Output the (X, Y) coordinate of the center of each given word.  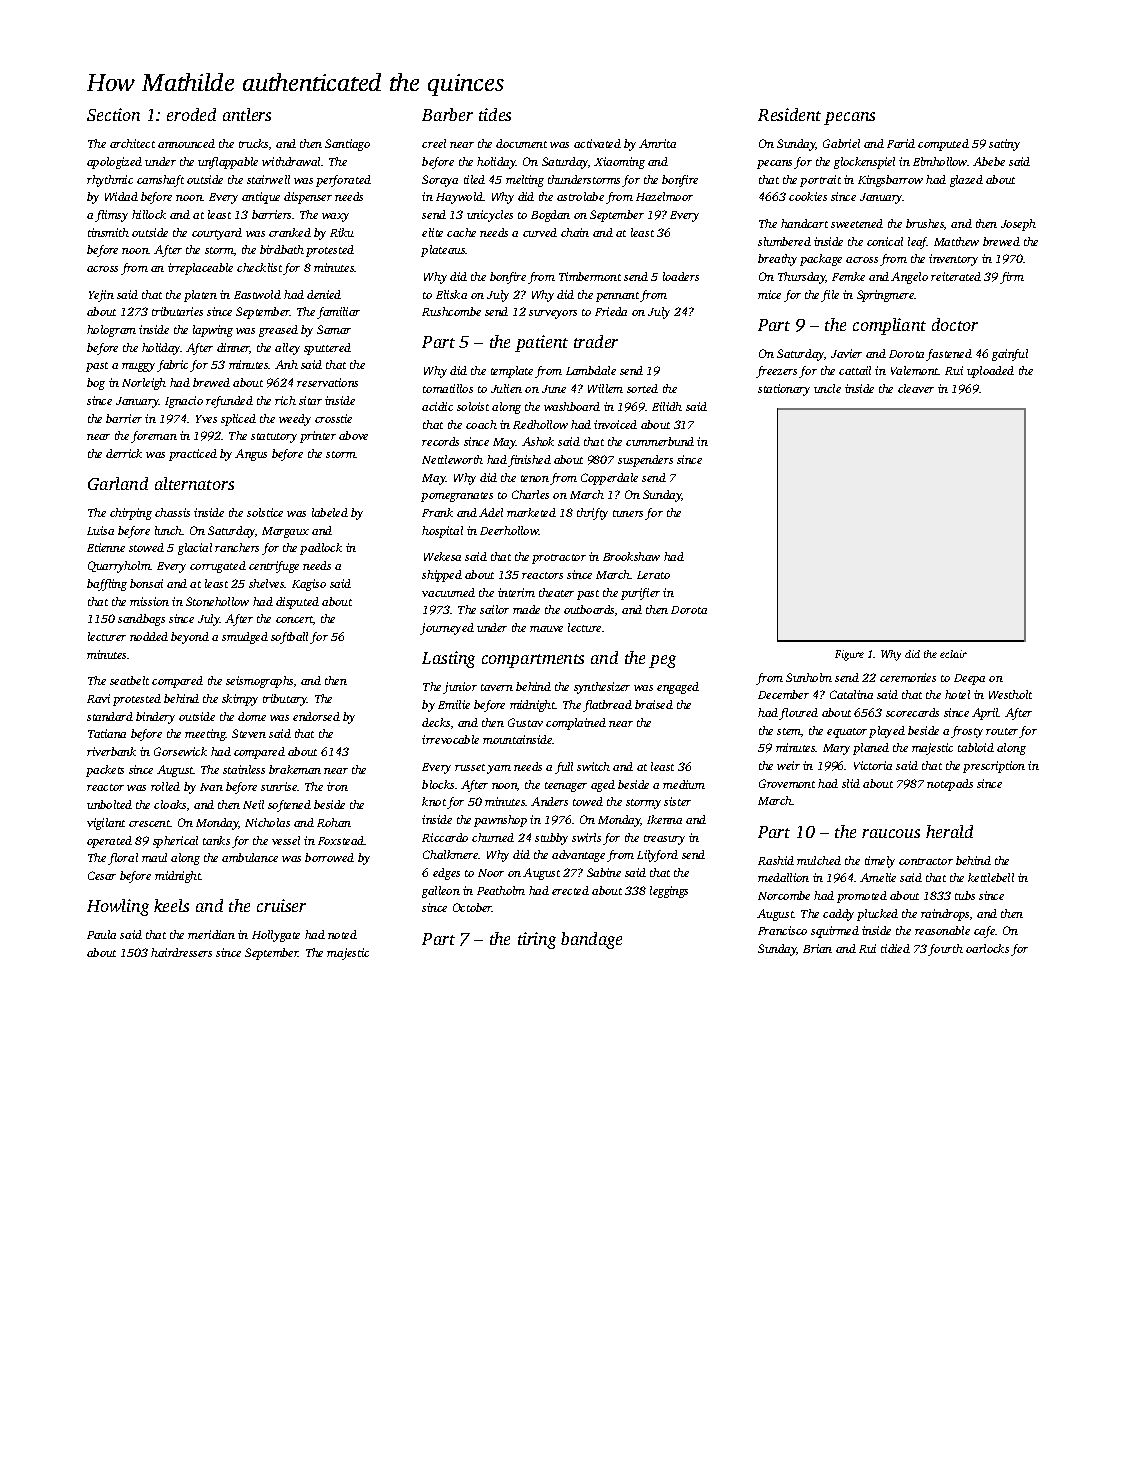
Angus (251, 455)
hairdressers (181, 952)
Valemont (915, 370)
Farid (901, 143)
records (440, 441)
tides (495, 114)
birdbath (282, 249)
